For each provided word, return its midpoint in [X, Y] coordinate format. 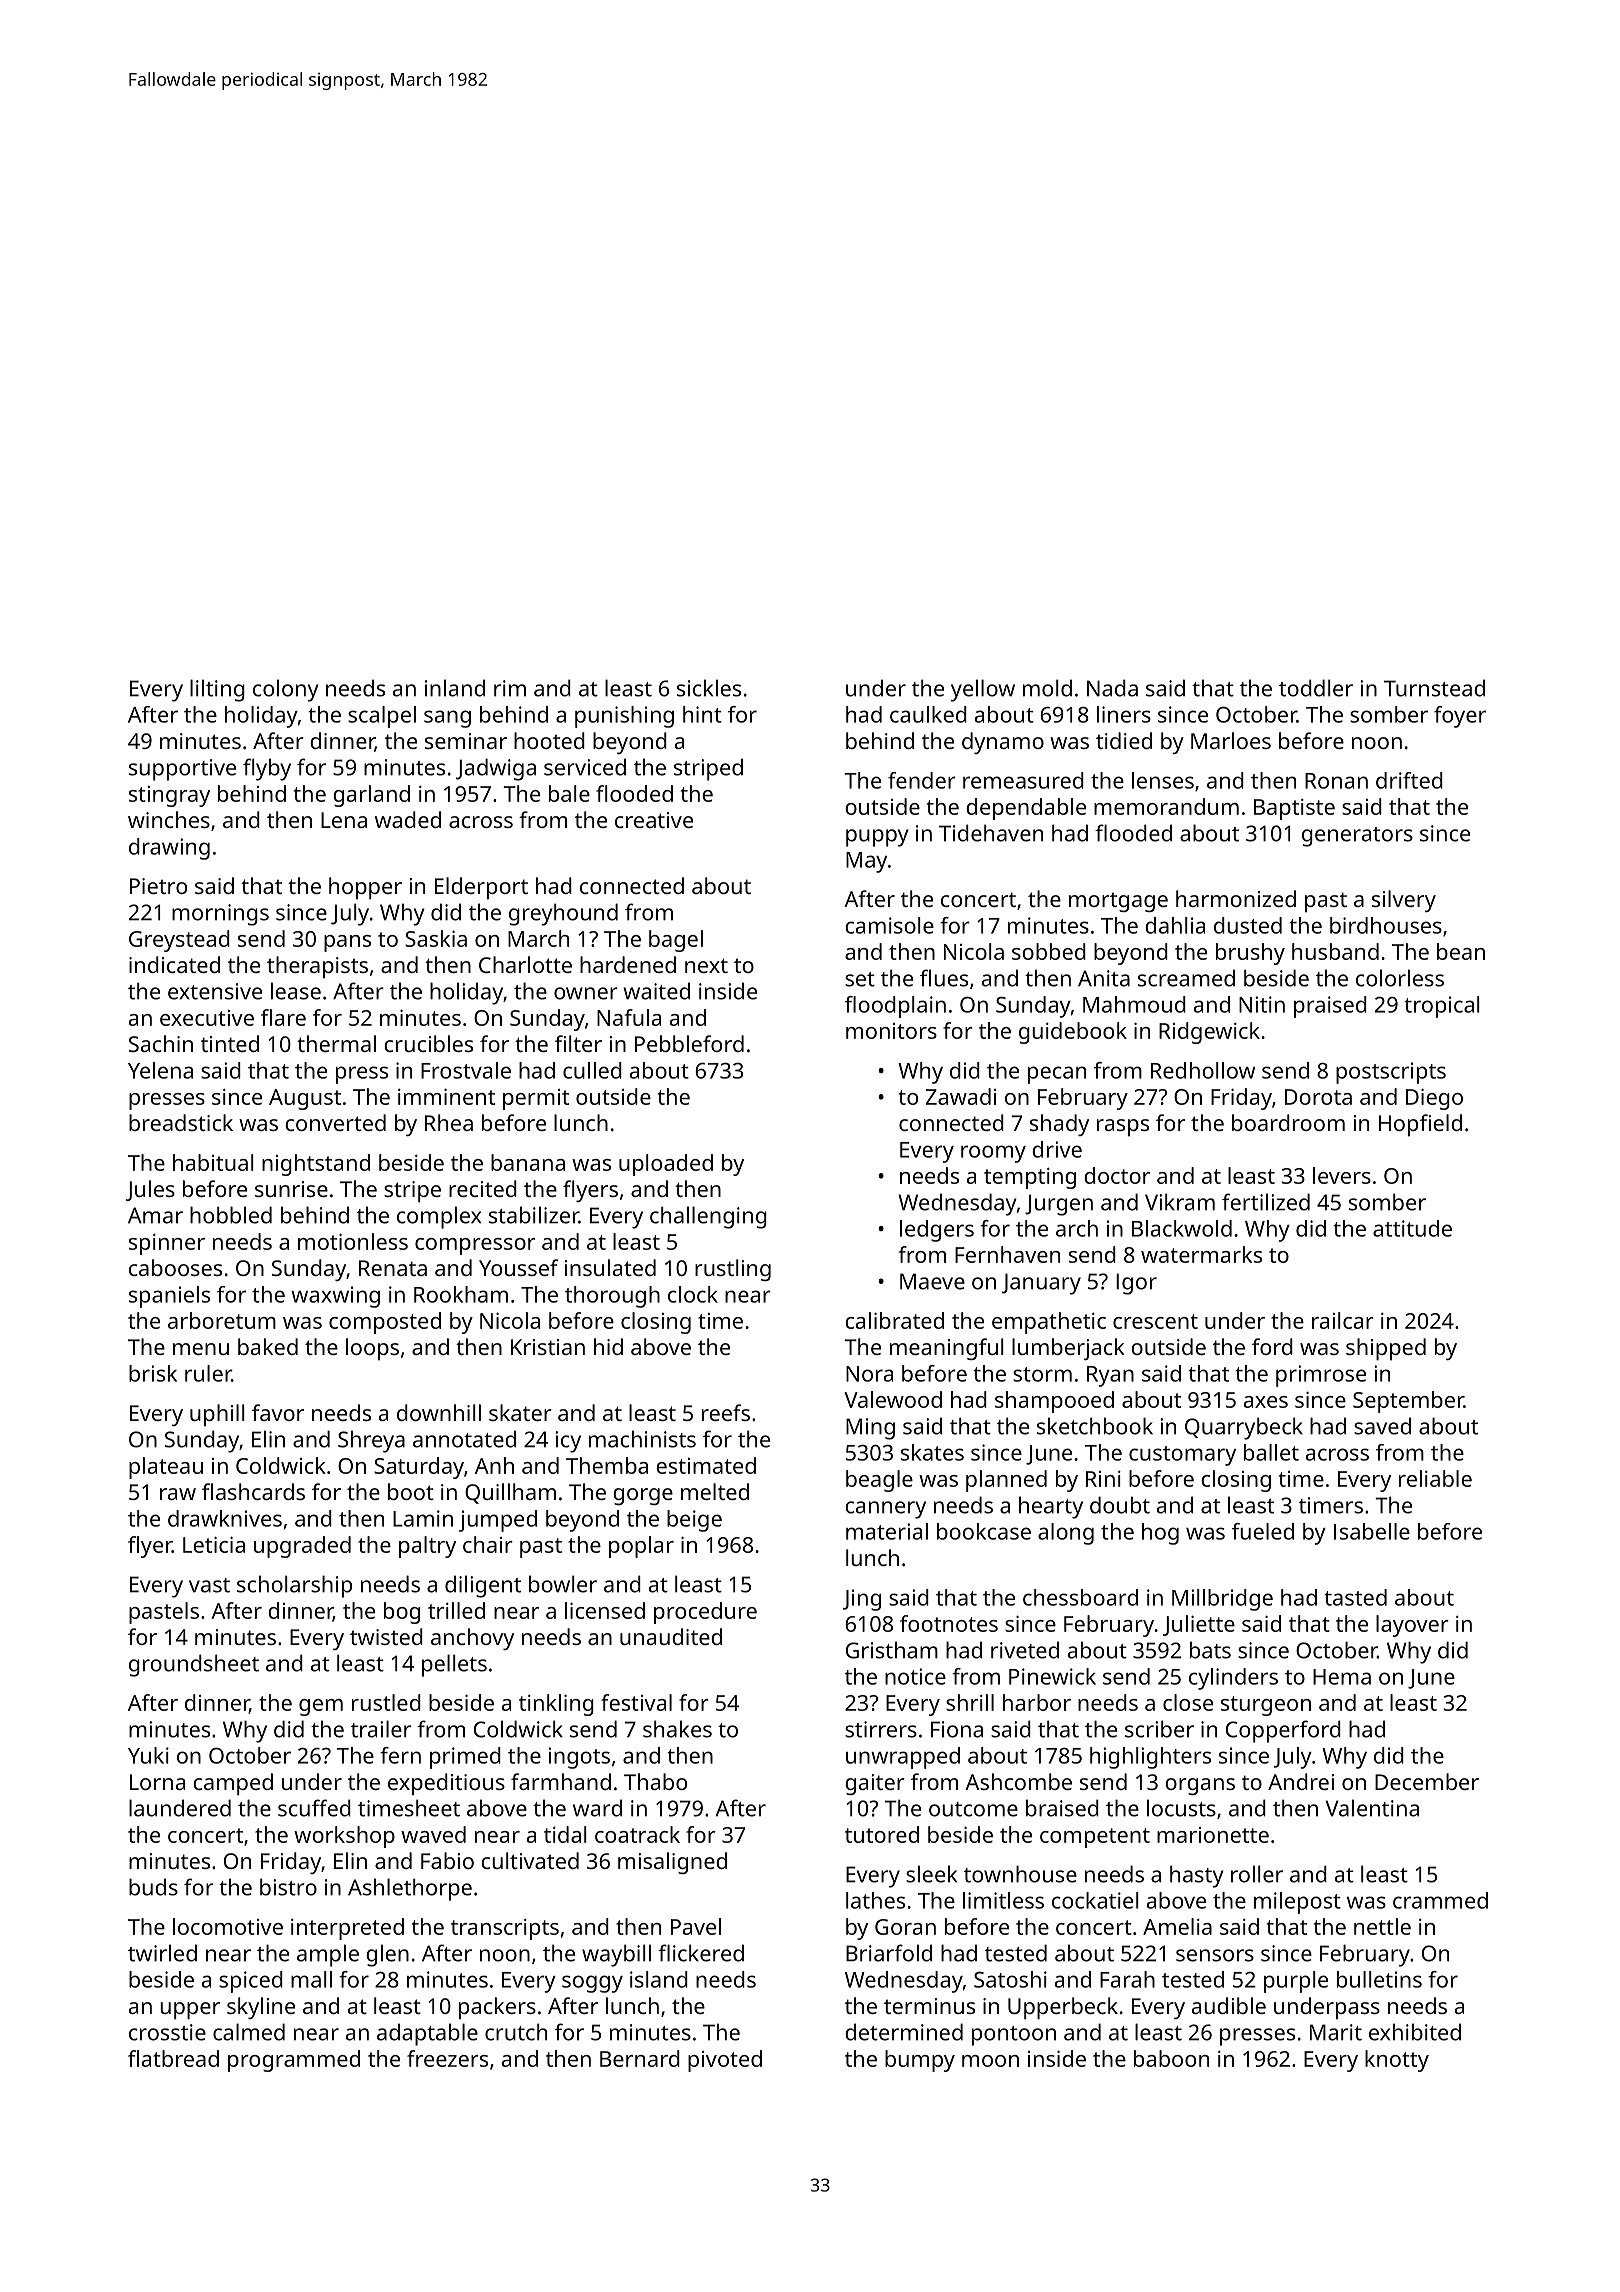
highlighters [1150, 1758]
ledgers [937, 1231]
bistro [288, 1887]
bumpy [920, 2061]
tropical [1442, 1007]
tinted [230, 1043]
